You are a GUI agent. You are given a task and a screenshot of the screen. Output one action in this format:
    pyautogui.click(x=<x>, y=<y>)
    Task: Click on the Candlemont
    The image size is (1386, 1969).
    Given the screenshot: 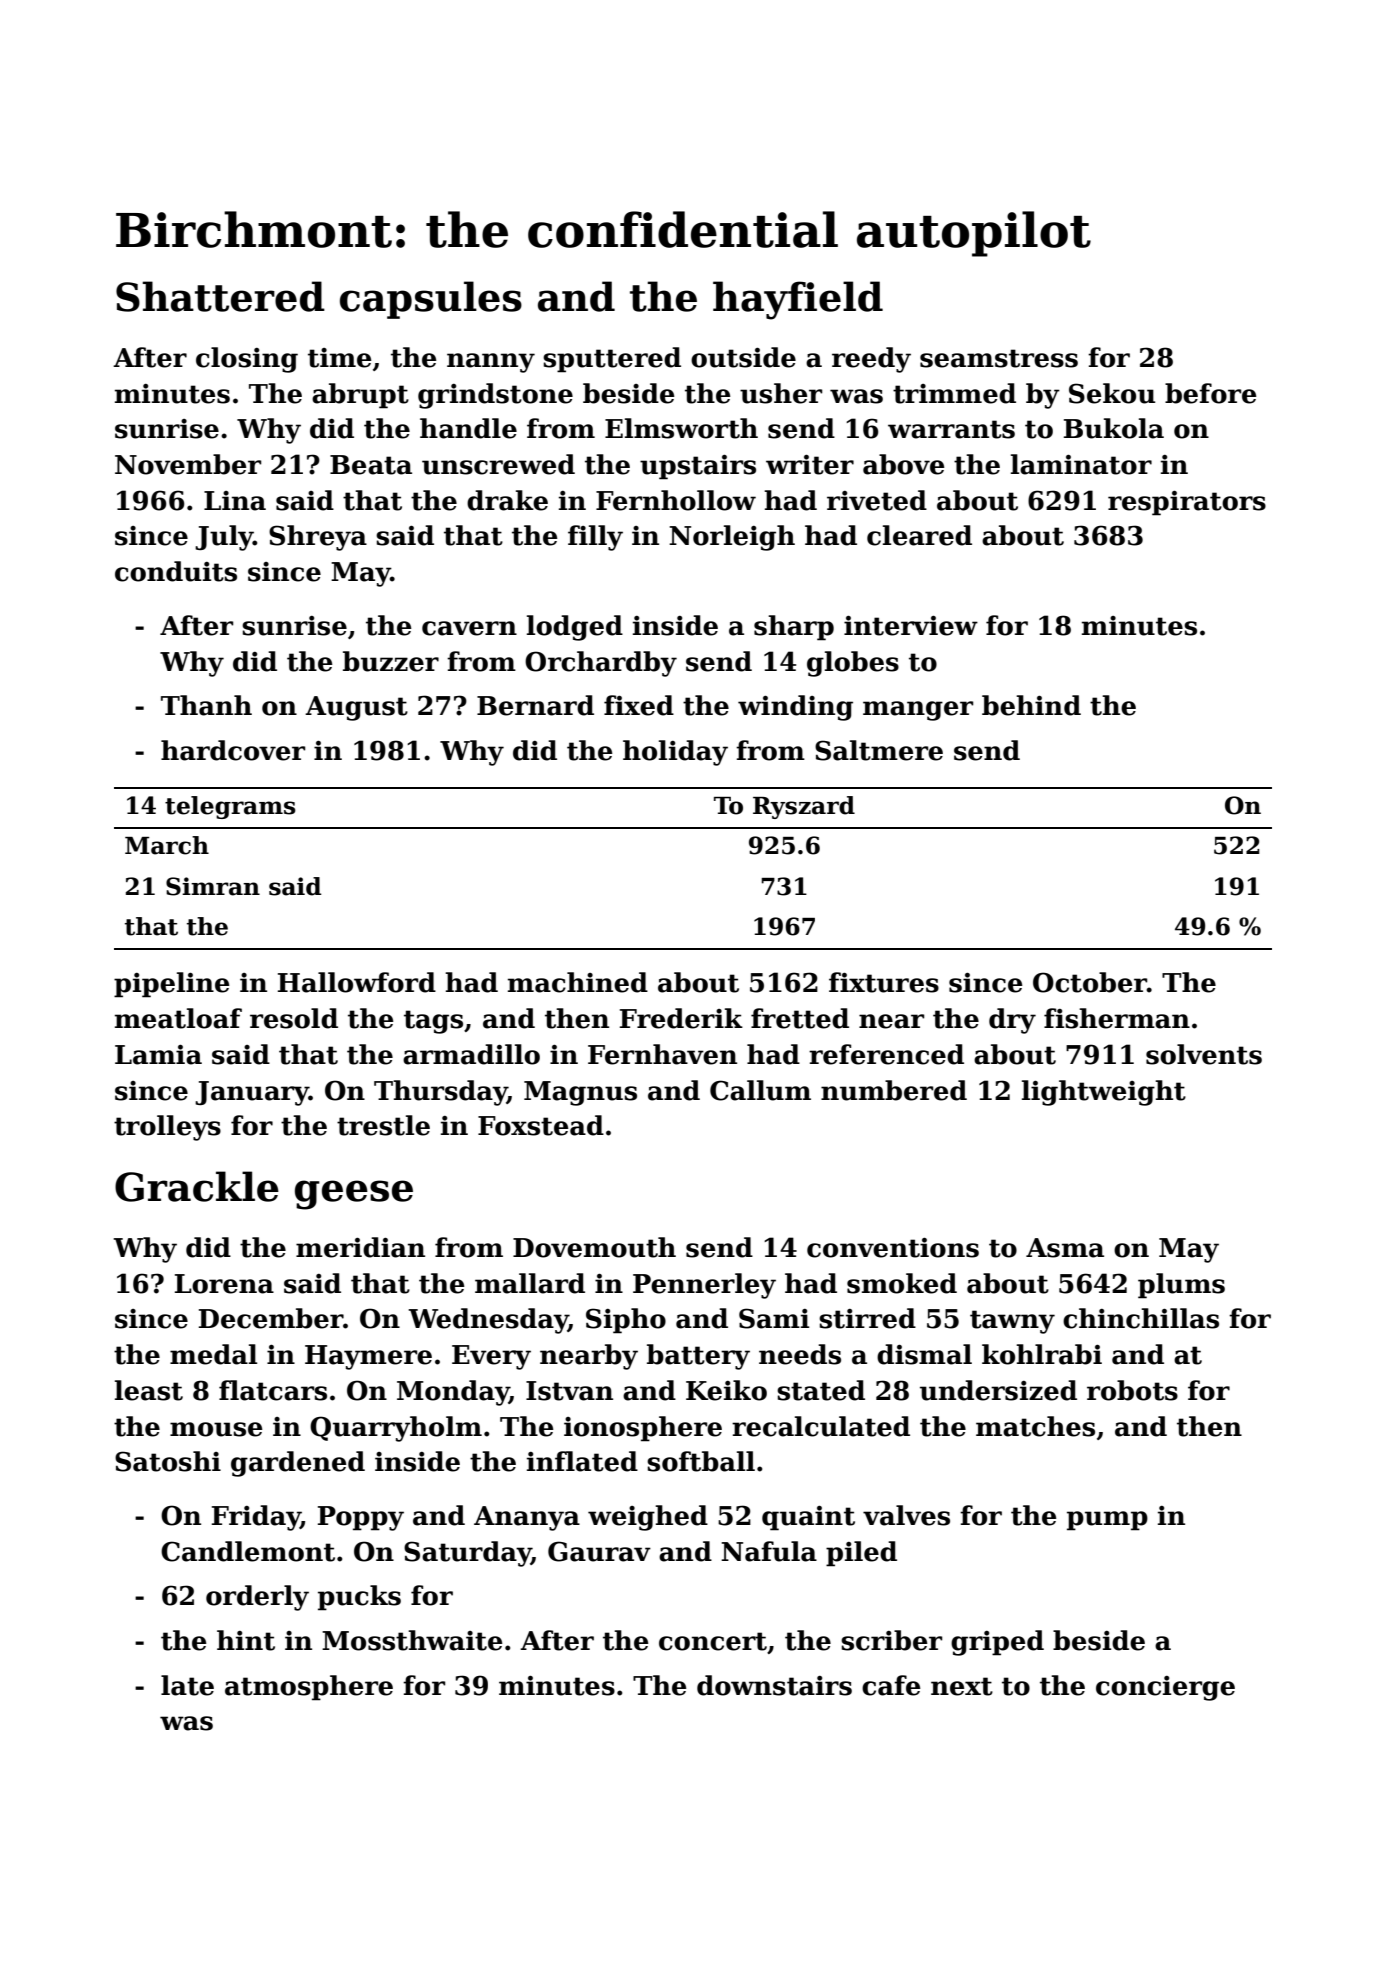 What is the action you would take?
    pyautogui.click(x=248, y=1551)
